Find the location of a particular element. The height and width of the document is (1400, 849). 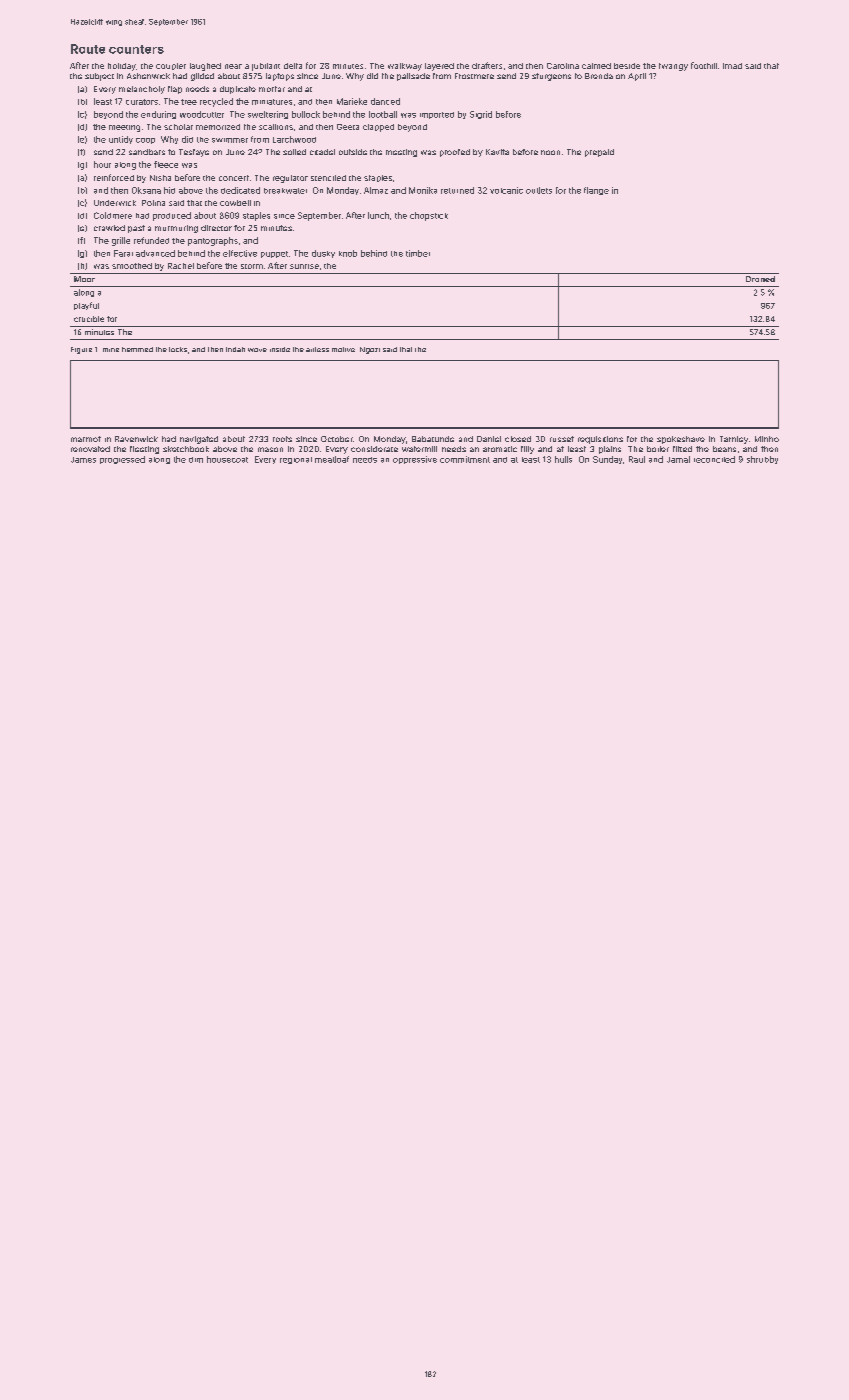

counters is located at coordinates (136, 49).
